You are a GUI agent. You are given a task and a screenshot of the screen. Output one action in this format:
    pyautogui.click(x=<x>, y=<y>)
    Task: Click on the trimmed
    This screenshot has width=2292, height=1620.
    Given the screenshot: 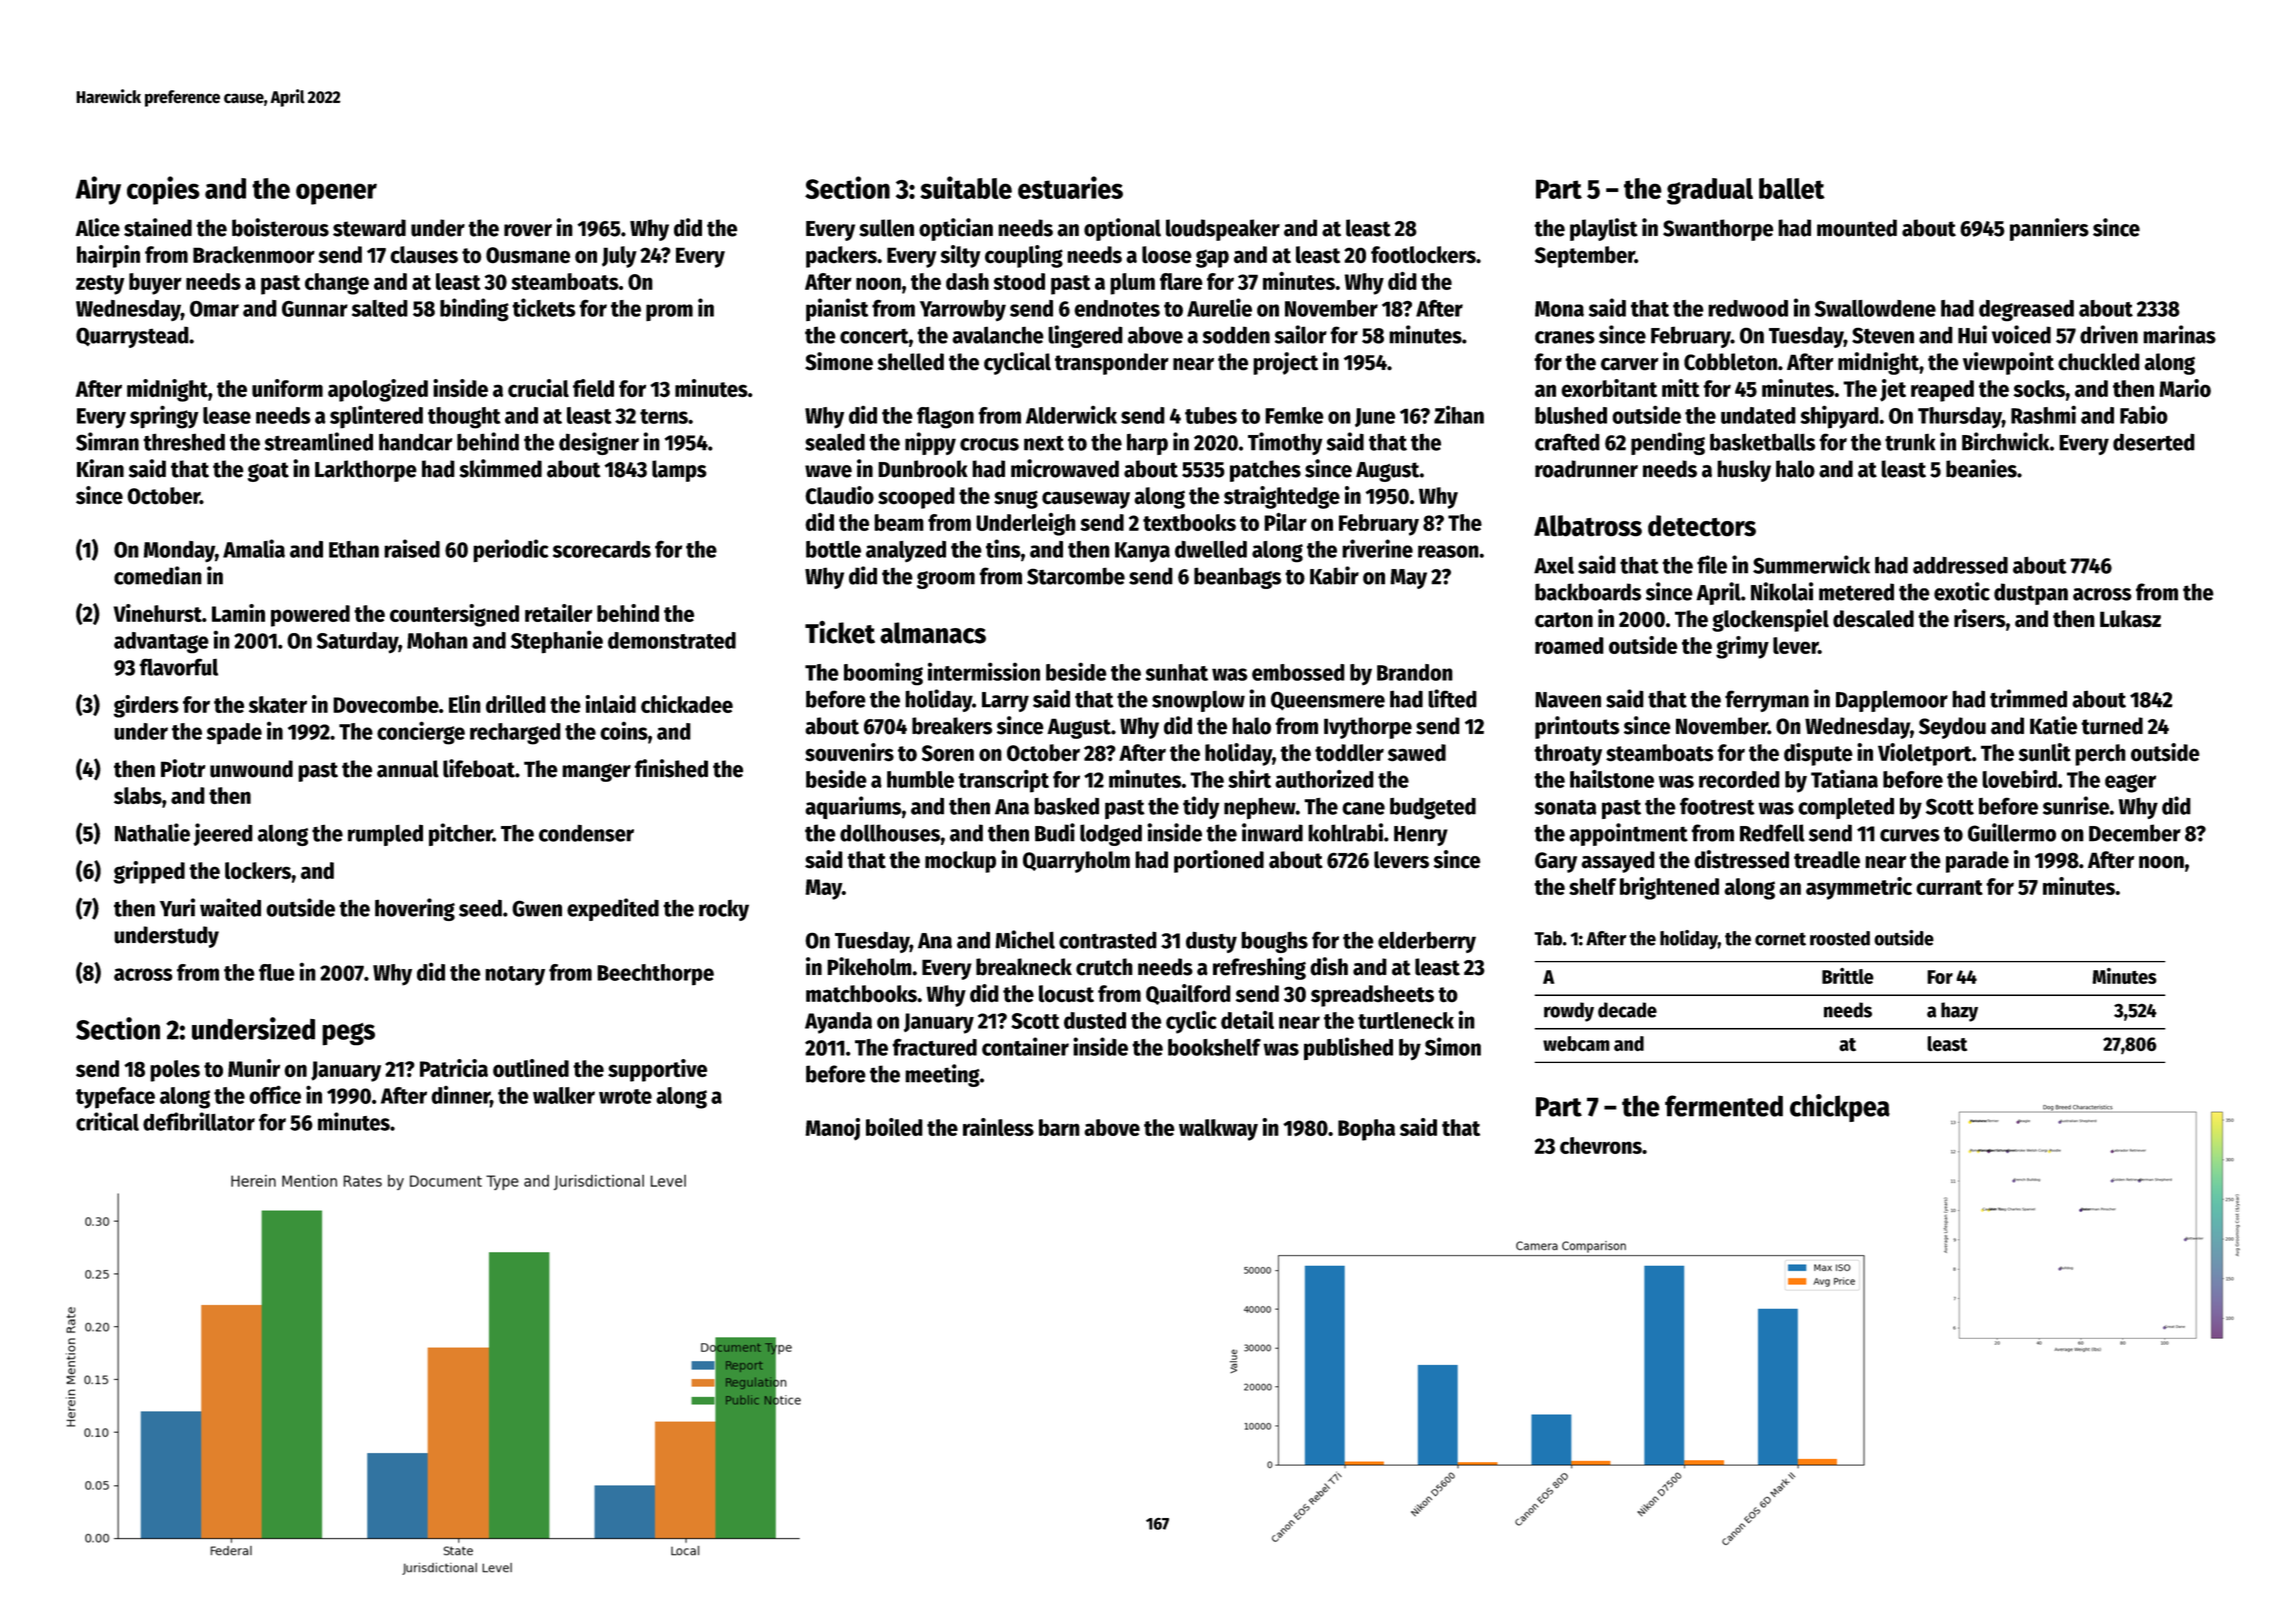 What is the action you would take?
    pyautogui.click(x=2028, y=698)
